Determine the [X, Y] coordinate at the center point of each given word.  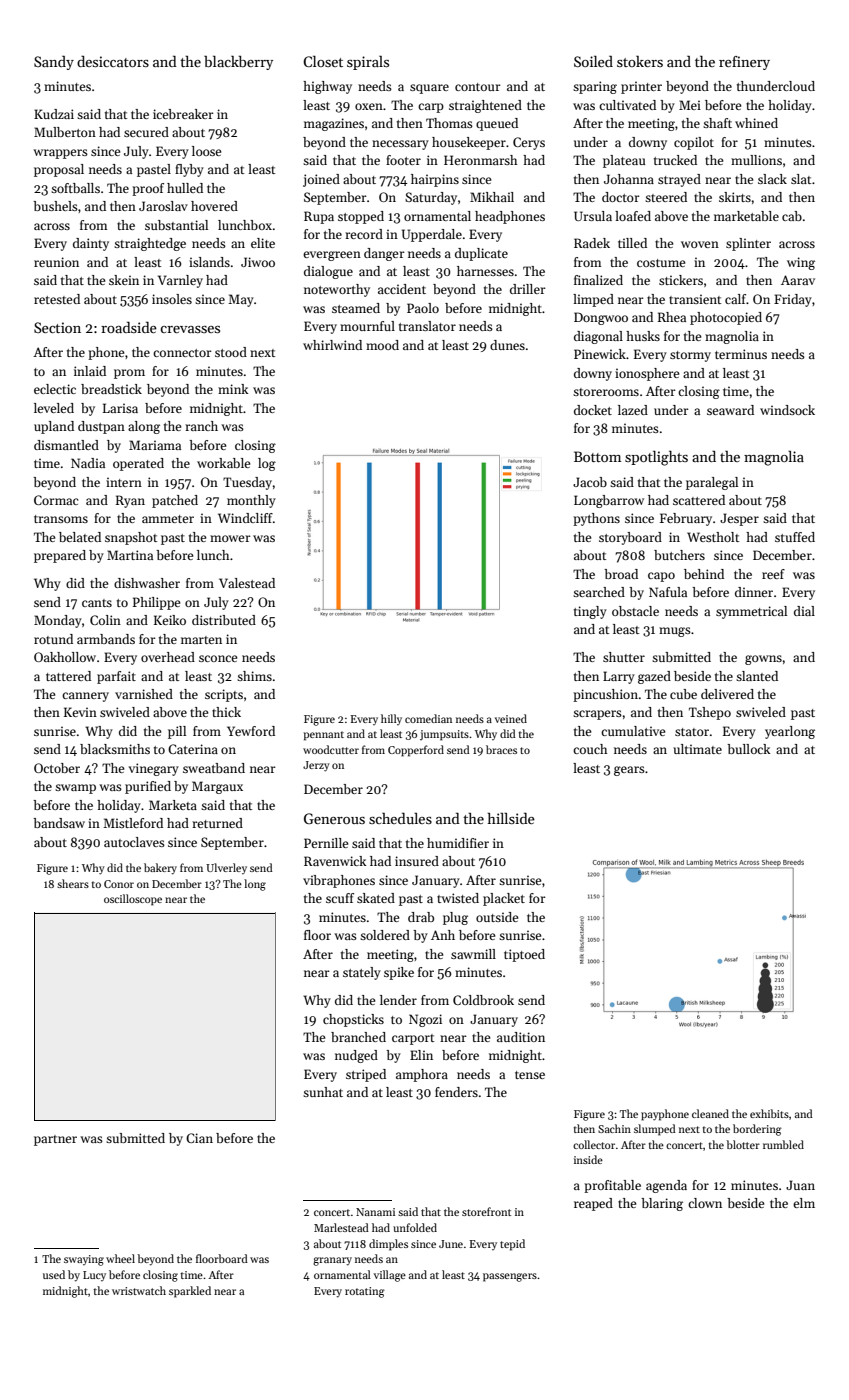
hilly [391, 719]
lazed [633, 410]
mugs [675, 632]
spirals [368, 63]
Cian [199, 1138]
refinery [744, 63]
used [54, 1274]
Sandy [54, 63]
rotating [365, 1292]
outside [497, 917]
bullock [748, 749]
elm [804, 1203]
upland [54, 427]
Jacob [590, 482]
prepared [60, 556]
